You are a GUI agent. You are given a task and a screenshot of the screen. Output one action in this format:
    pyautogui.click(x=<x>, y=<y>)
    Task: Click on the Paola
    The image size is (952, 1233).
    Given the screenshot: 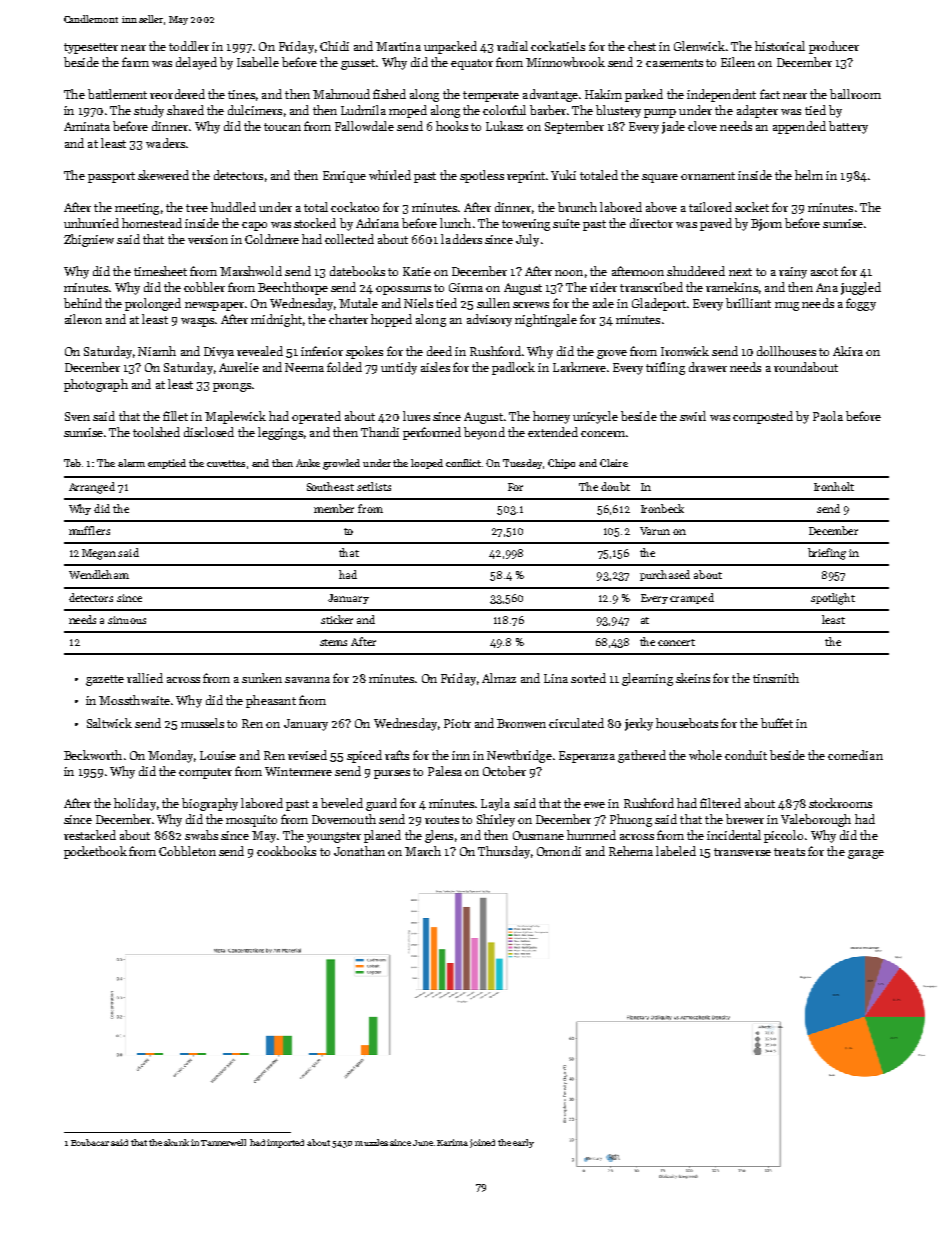 What is the action you would take?
    pyautogui.click(x=828, y=416)
